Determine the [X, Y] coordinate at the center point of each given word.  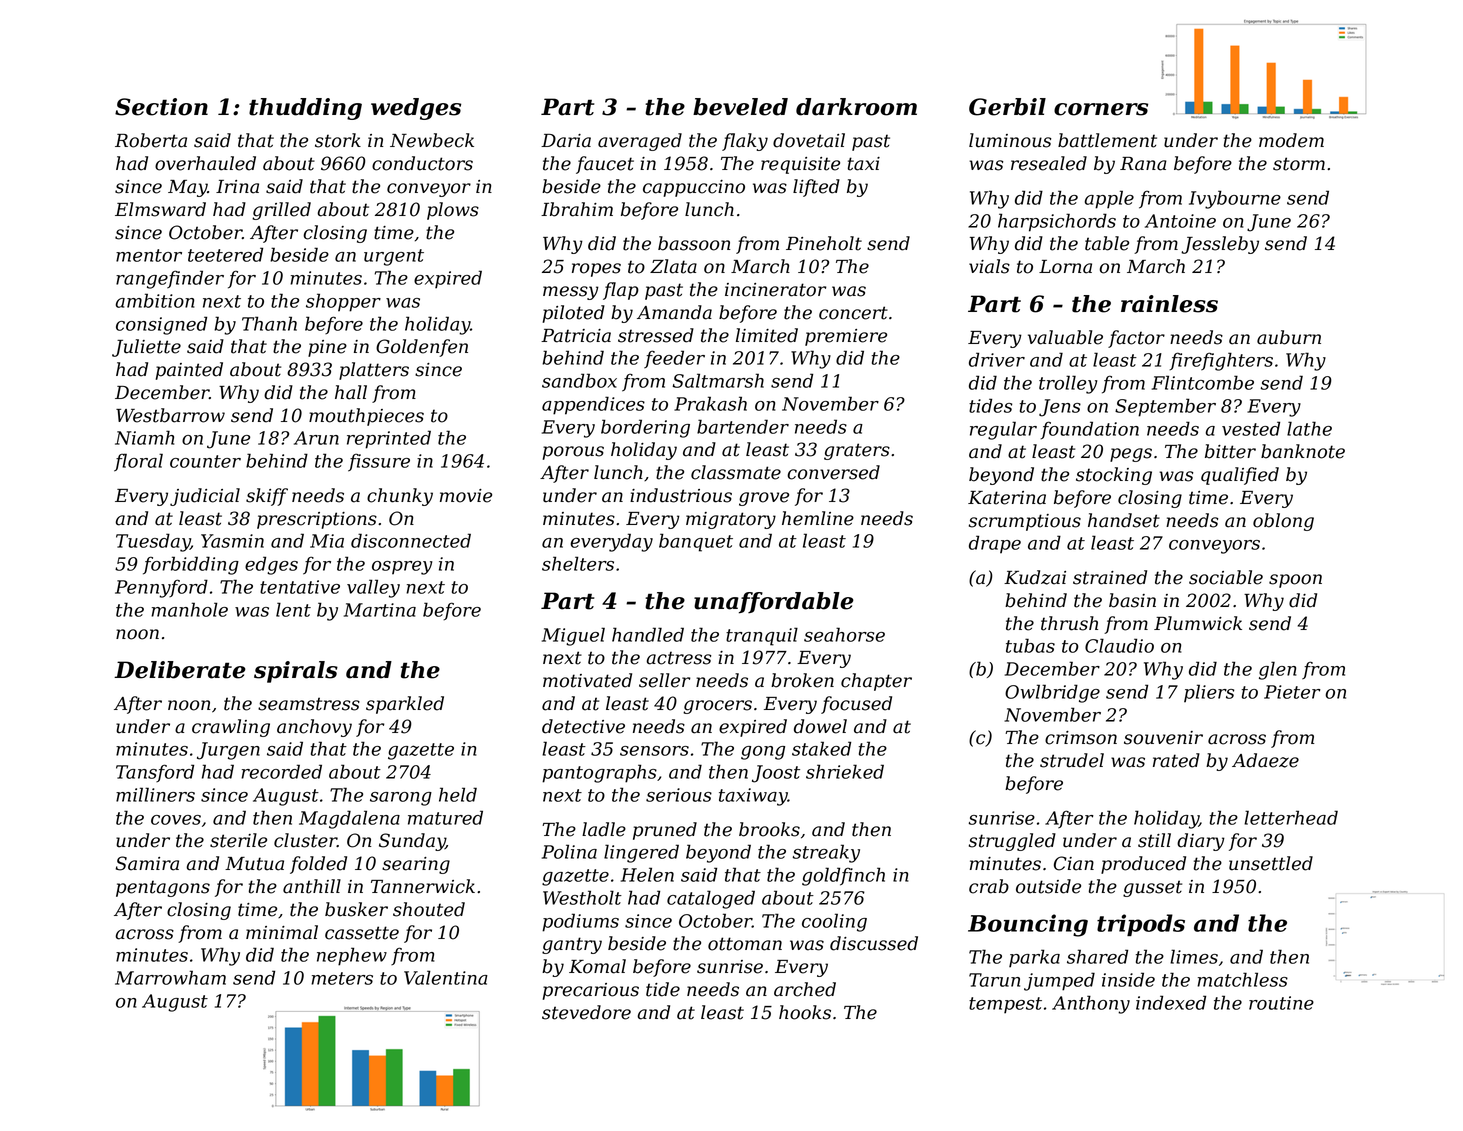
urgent [394, 257]
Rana [1143, 164]
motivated [587, 680]
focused [856, 705]
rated [1176, 760]
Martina [380, 610]
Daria [566, 141]
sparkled [405, 705]
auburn [1289, 337]
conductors [422, 163]
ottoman [745, 944]
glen [1277, 670]
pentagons [163, 888]
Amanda [674, 312]
